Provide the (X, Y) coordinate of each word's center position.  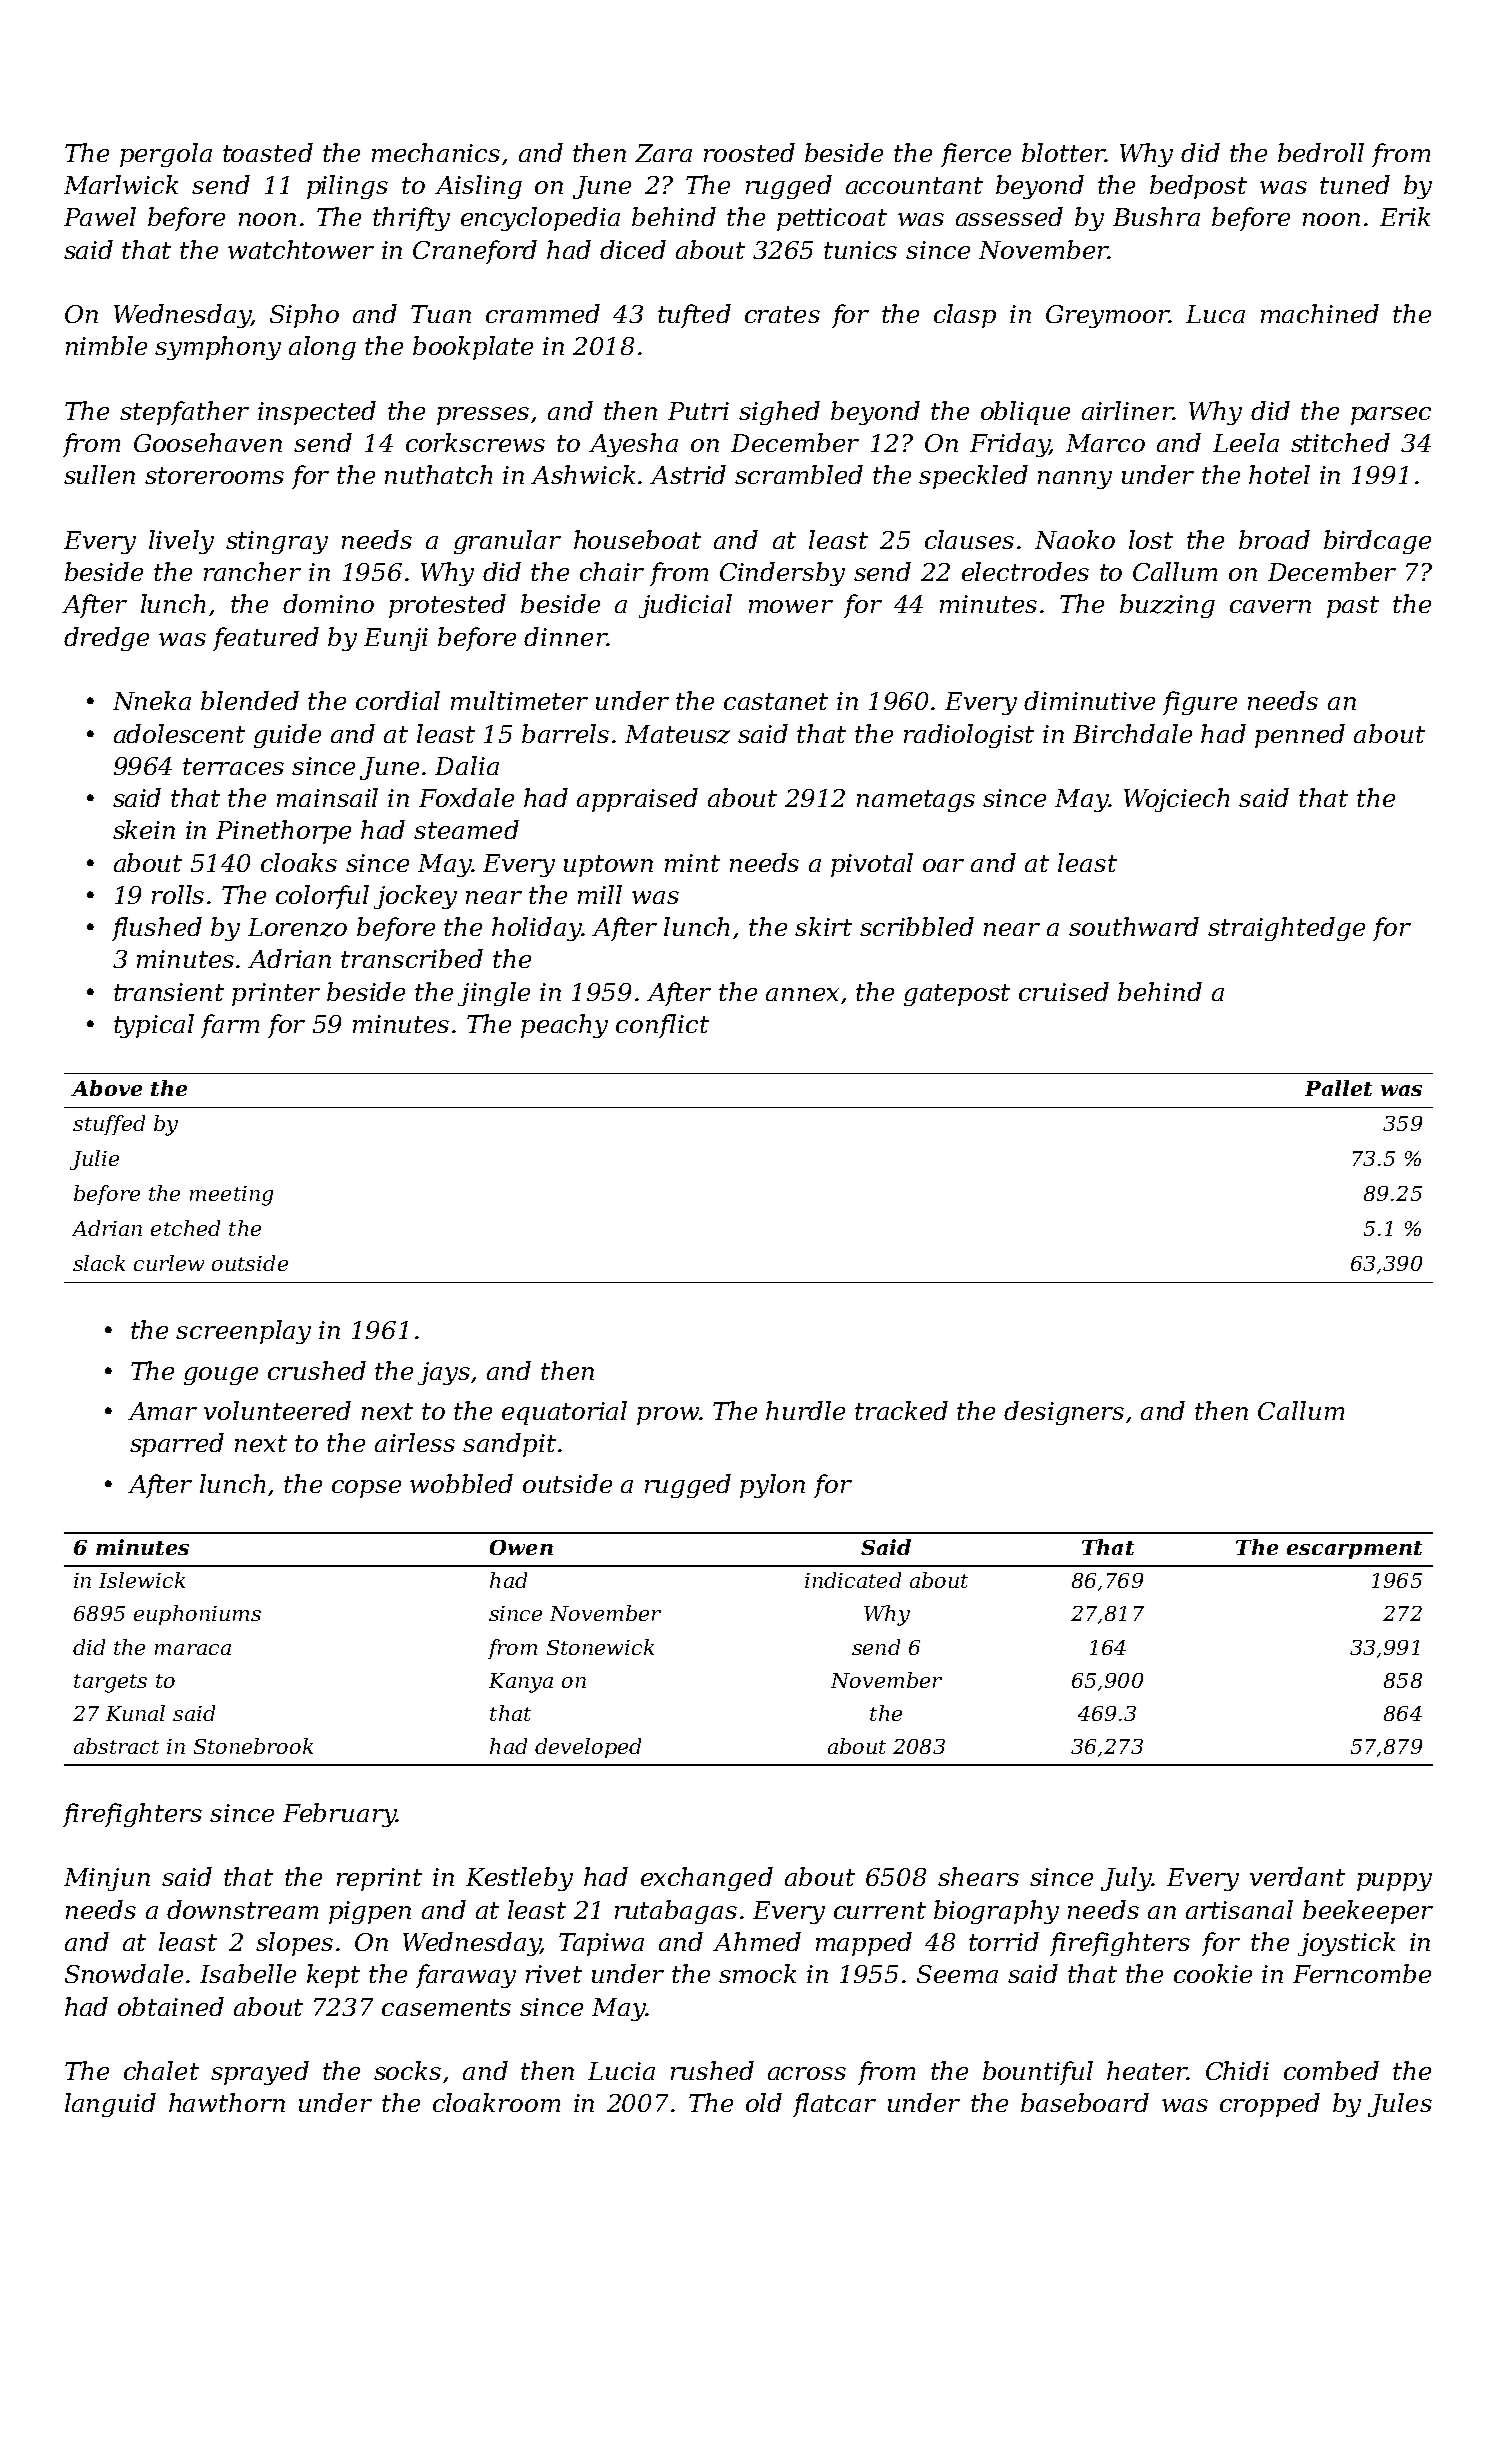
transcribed (412, 958)
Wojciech (1176, 800)
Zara (663, 153)
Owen (521, 1547)
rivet (554, 1974)
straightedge (1286, 929)
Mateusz (677, 734)
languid (110, 2105)
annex (802, 994)
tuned (1355, 184)
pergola (166, 155)
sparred (177, 1445)
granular (507, 542)
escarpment (1354, 1550)
